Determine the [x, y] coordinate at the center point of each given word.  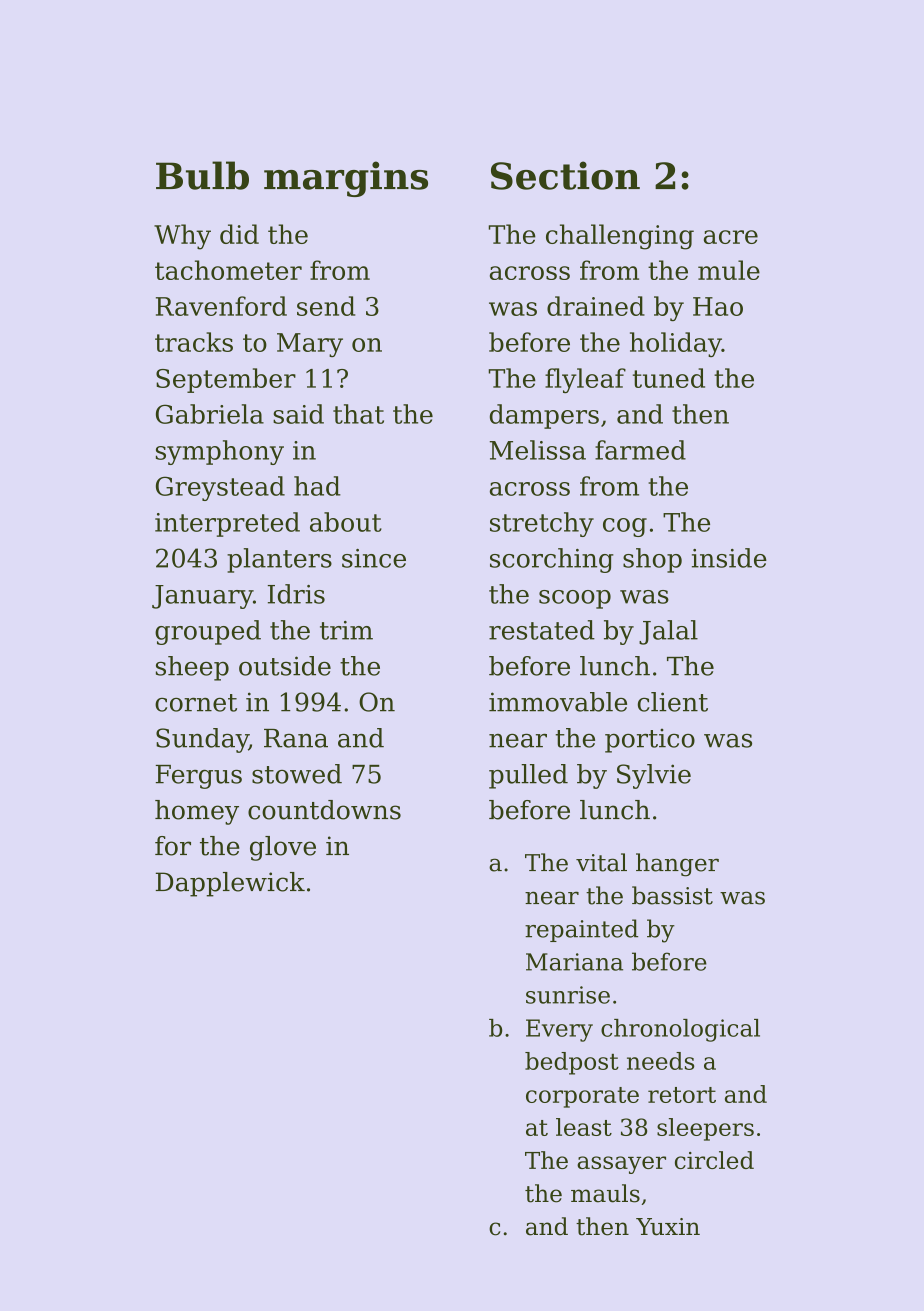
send [326, 306]
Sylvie [654, 776]
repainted [581, 930]
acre [731, 237]
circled [714, 1160]
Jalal [668, 632]
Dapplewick [230, 884]
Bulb [202, 175]
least [584, 1127]
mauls [605, 1193]
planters [279, 560]
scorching [552, 560]
